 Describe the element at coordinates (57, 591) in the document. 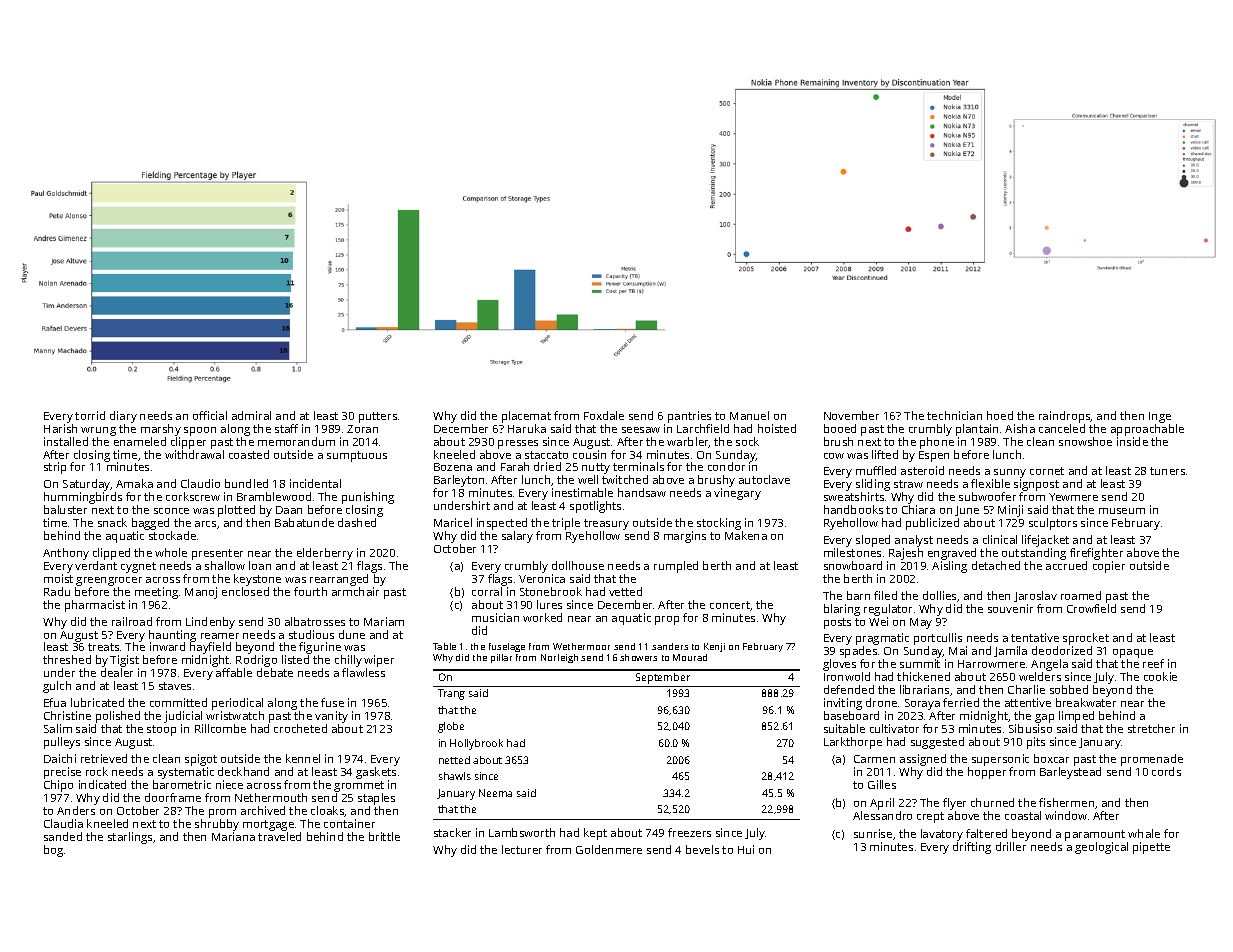

I see `Radu` at that location.
